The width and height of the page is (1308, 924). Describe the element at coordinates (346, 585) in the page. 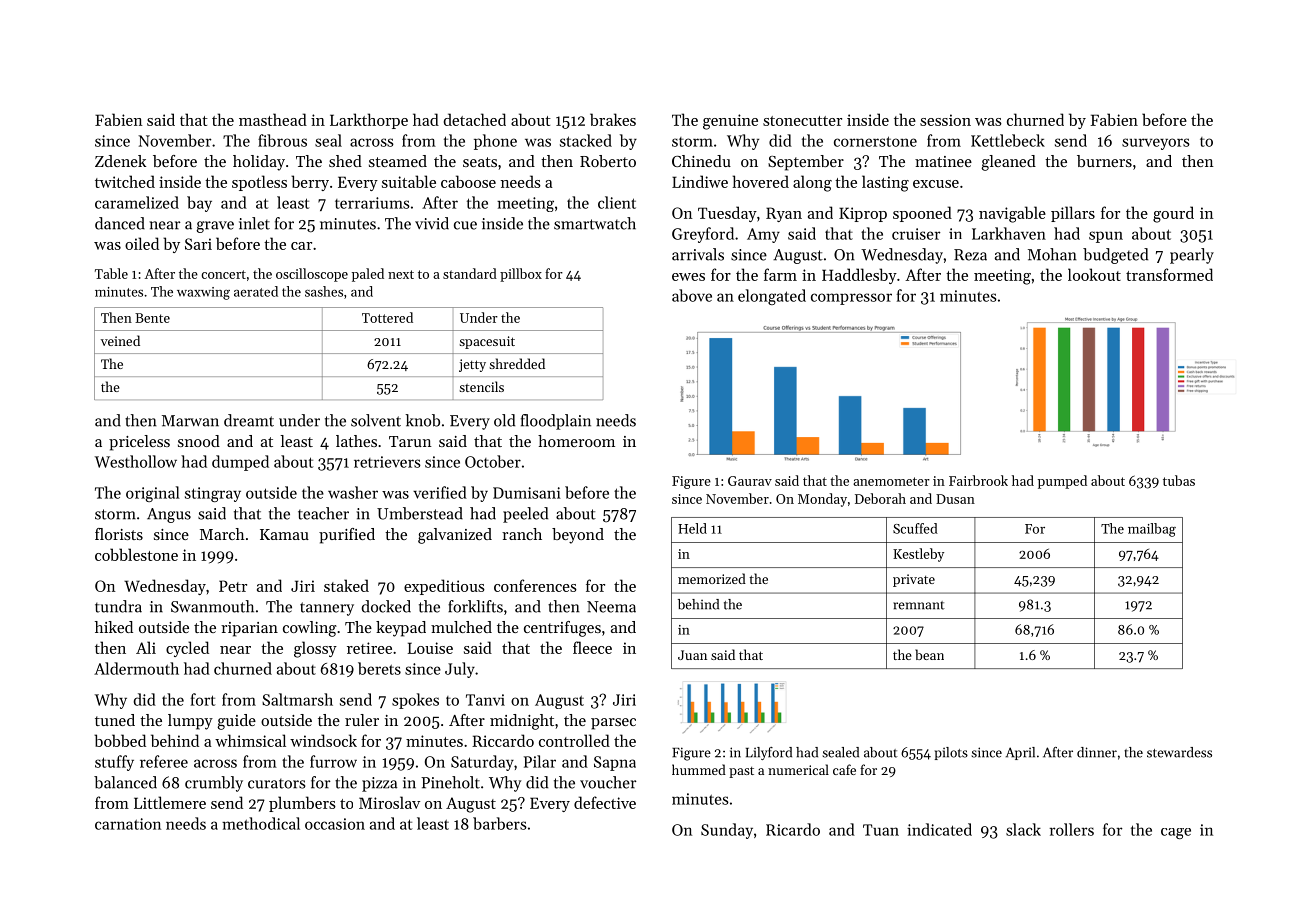

I see `staked` at that location.
